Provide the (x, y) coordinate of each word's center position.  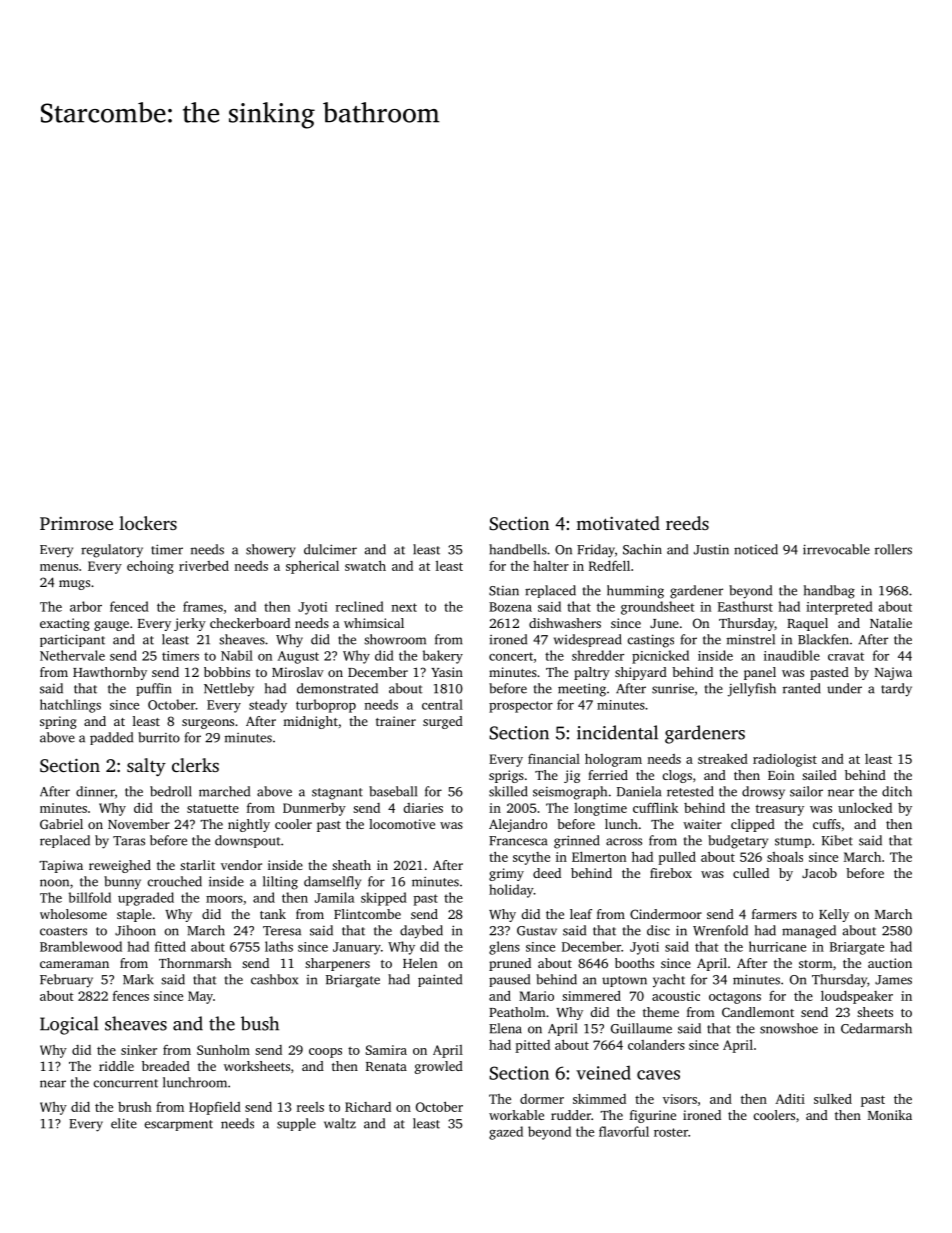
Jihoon (135, 930)
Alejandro (518, 825)
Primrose (76, 523)
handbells (518, 549)
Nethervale (72, 655)
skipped (384, 899)
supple (296, 1124)
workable (516, 1115)
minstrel (751, 639)
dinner (95, 791)
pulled (677, 858)
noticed (756, 549)
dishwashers (565, 623)
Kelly (834, 915)
